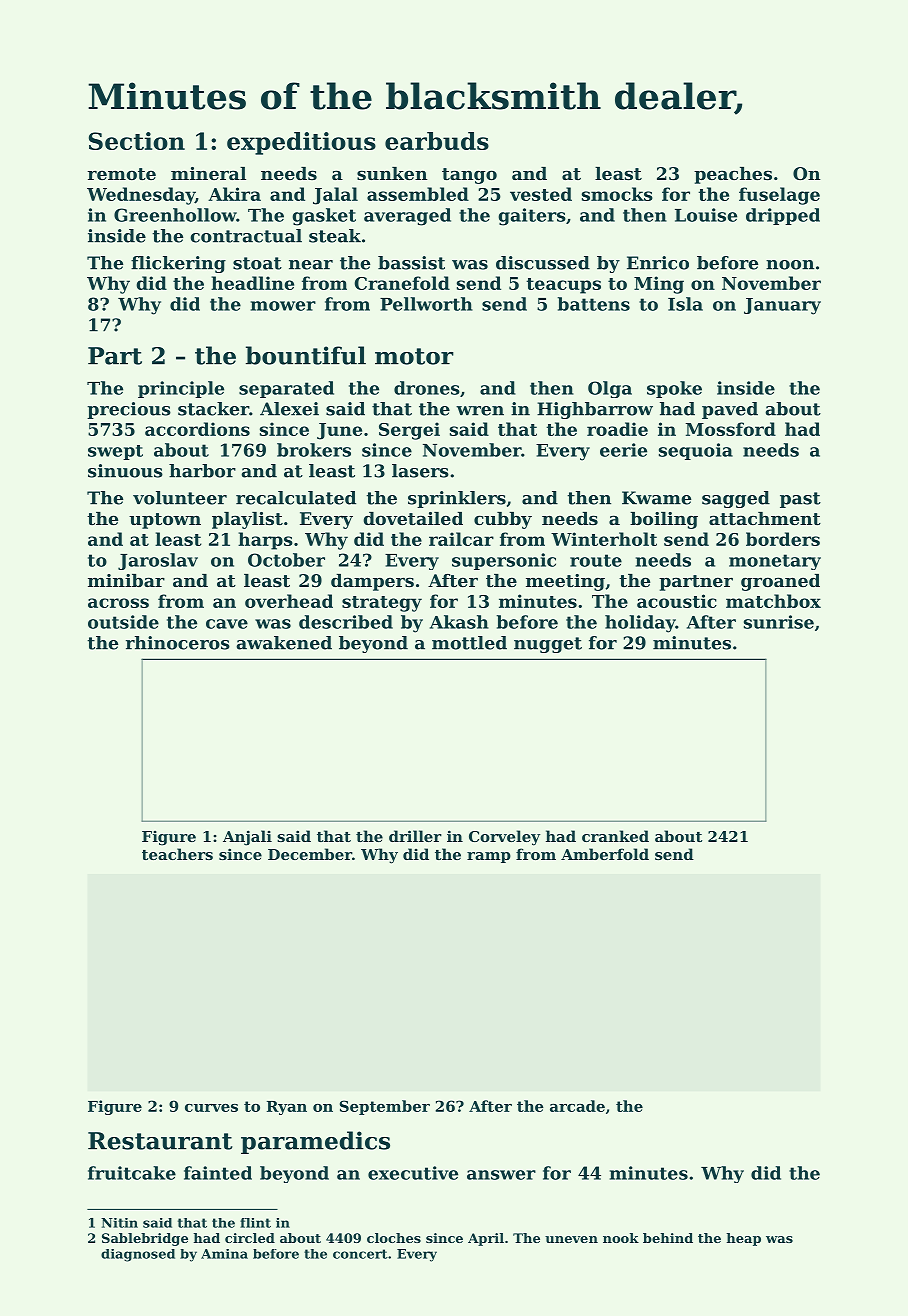  I want to click on bassist, so click(411, 263).
